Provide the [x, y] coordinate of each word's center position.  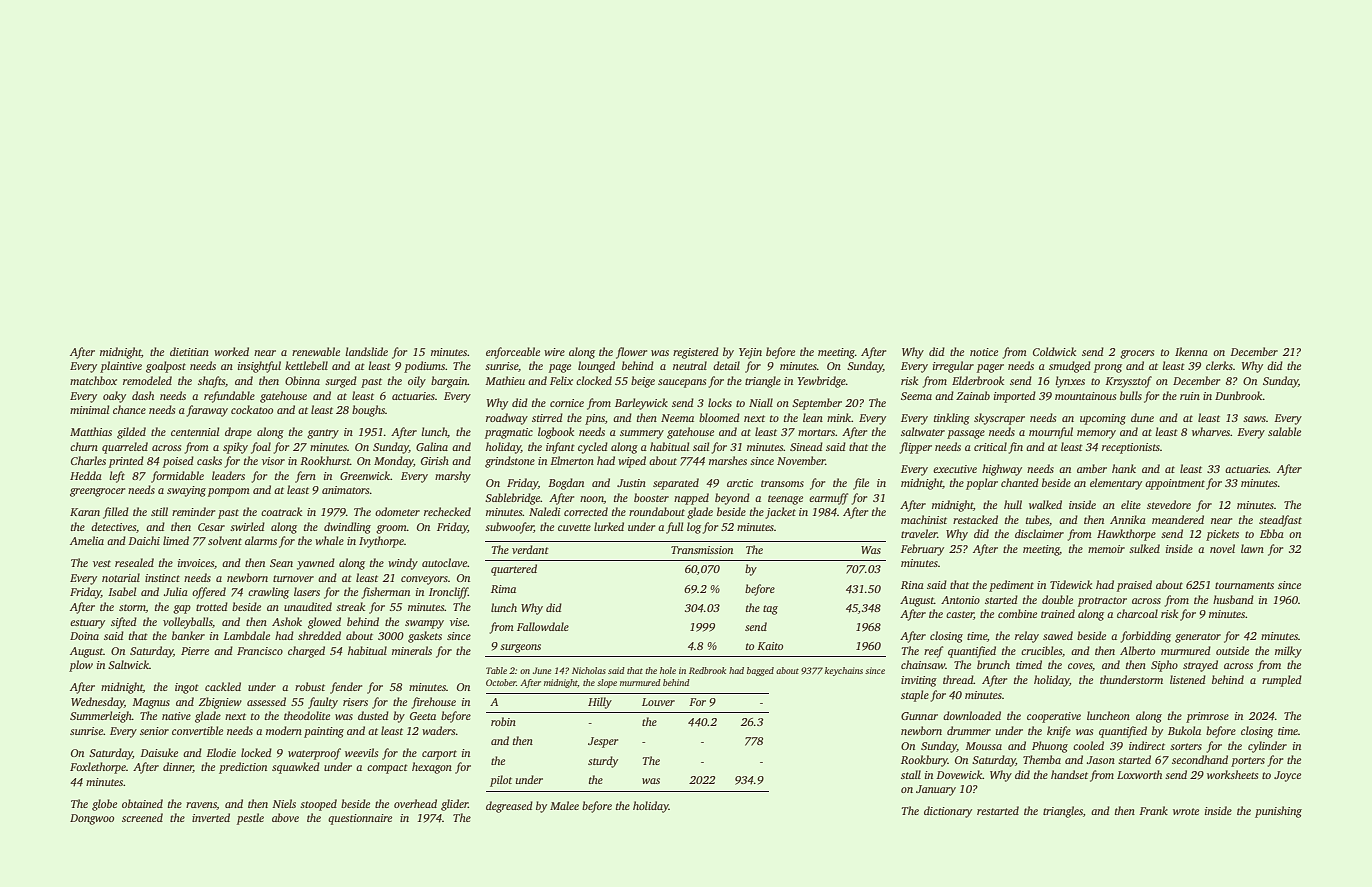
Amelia [87, 540]
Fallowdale [543, 626]
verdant [530, 549]
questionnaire [360, 819]
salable [1284, 431]
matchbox [93, 380]
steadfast [1280, 521]
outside [1232, 650]
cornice [567, 403]
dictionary [948, 812]
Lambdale [246, 635]
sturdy [603, 762]
